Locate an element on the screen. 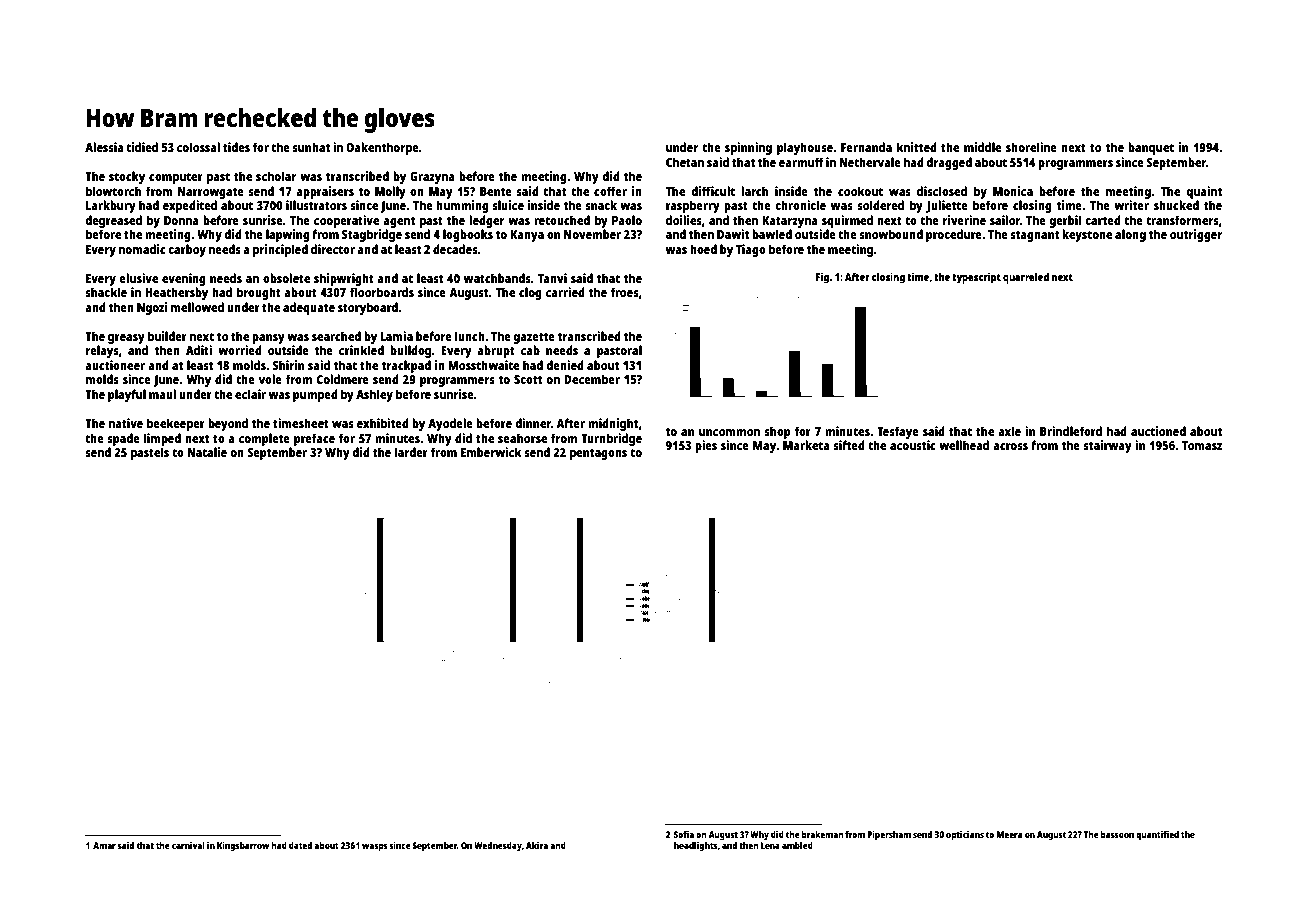 The height and width of the screenshot is (924, 1308). Natalie is located at coordinates (207, 452).
